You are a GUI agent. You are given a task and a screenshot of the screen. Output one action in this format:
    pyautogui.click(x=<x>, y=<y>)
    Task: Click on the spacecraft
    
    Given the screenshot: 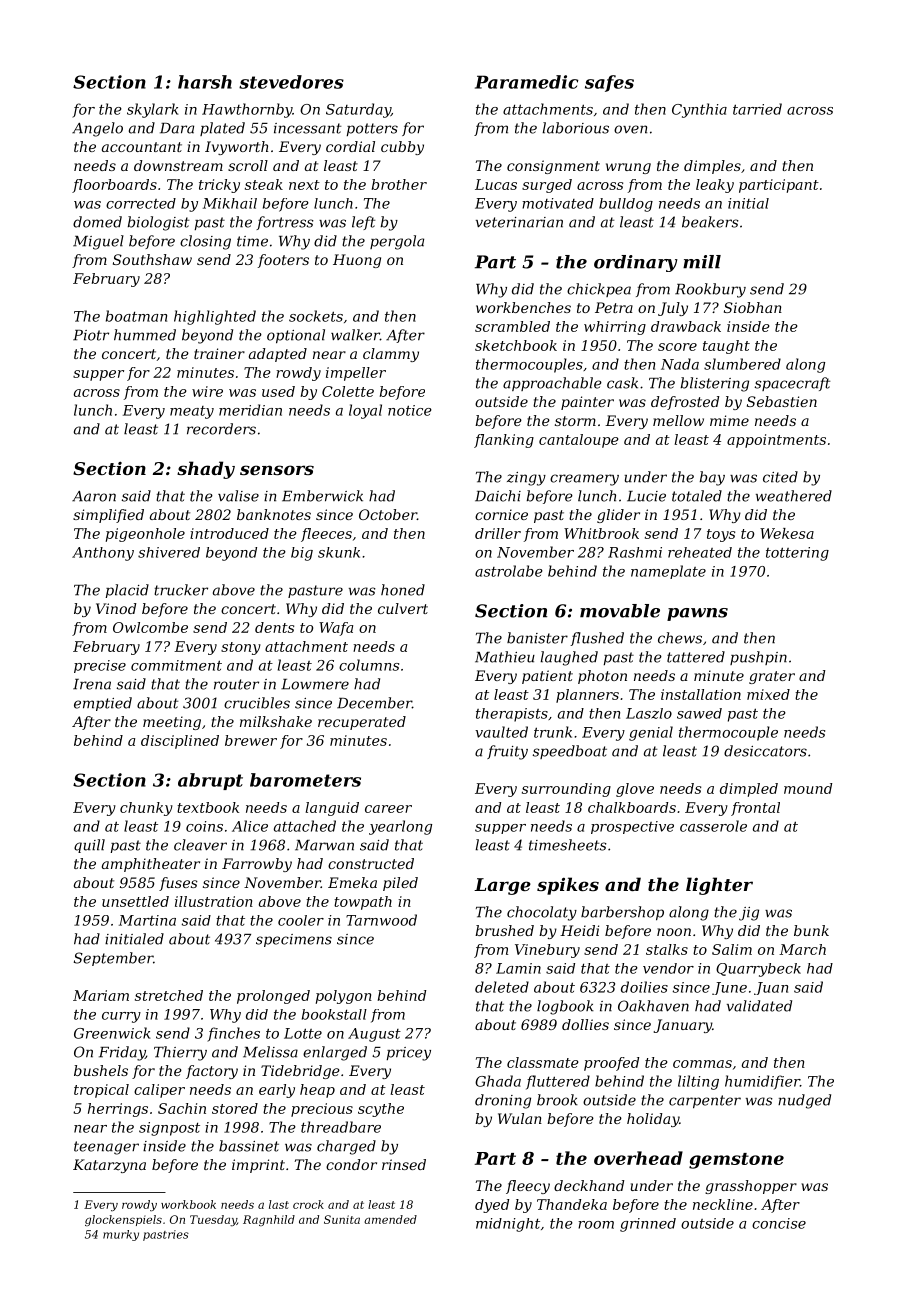 What is the action you would take?
    pyautogui.click(x=792, y=384)
